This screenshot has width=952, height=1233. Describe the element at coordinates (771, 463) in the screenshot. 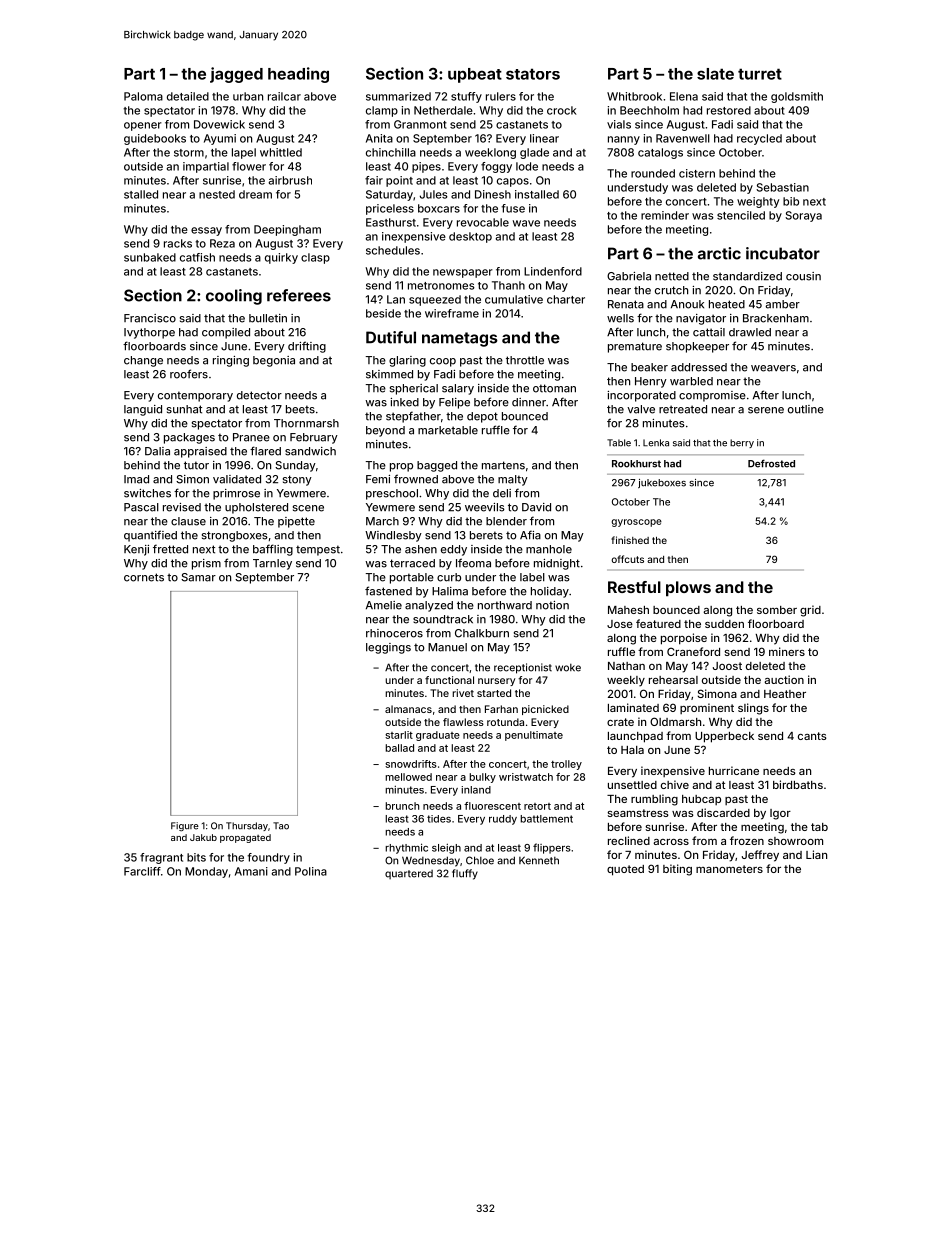

I see `Defrosted` at that location.
